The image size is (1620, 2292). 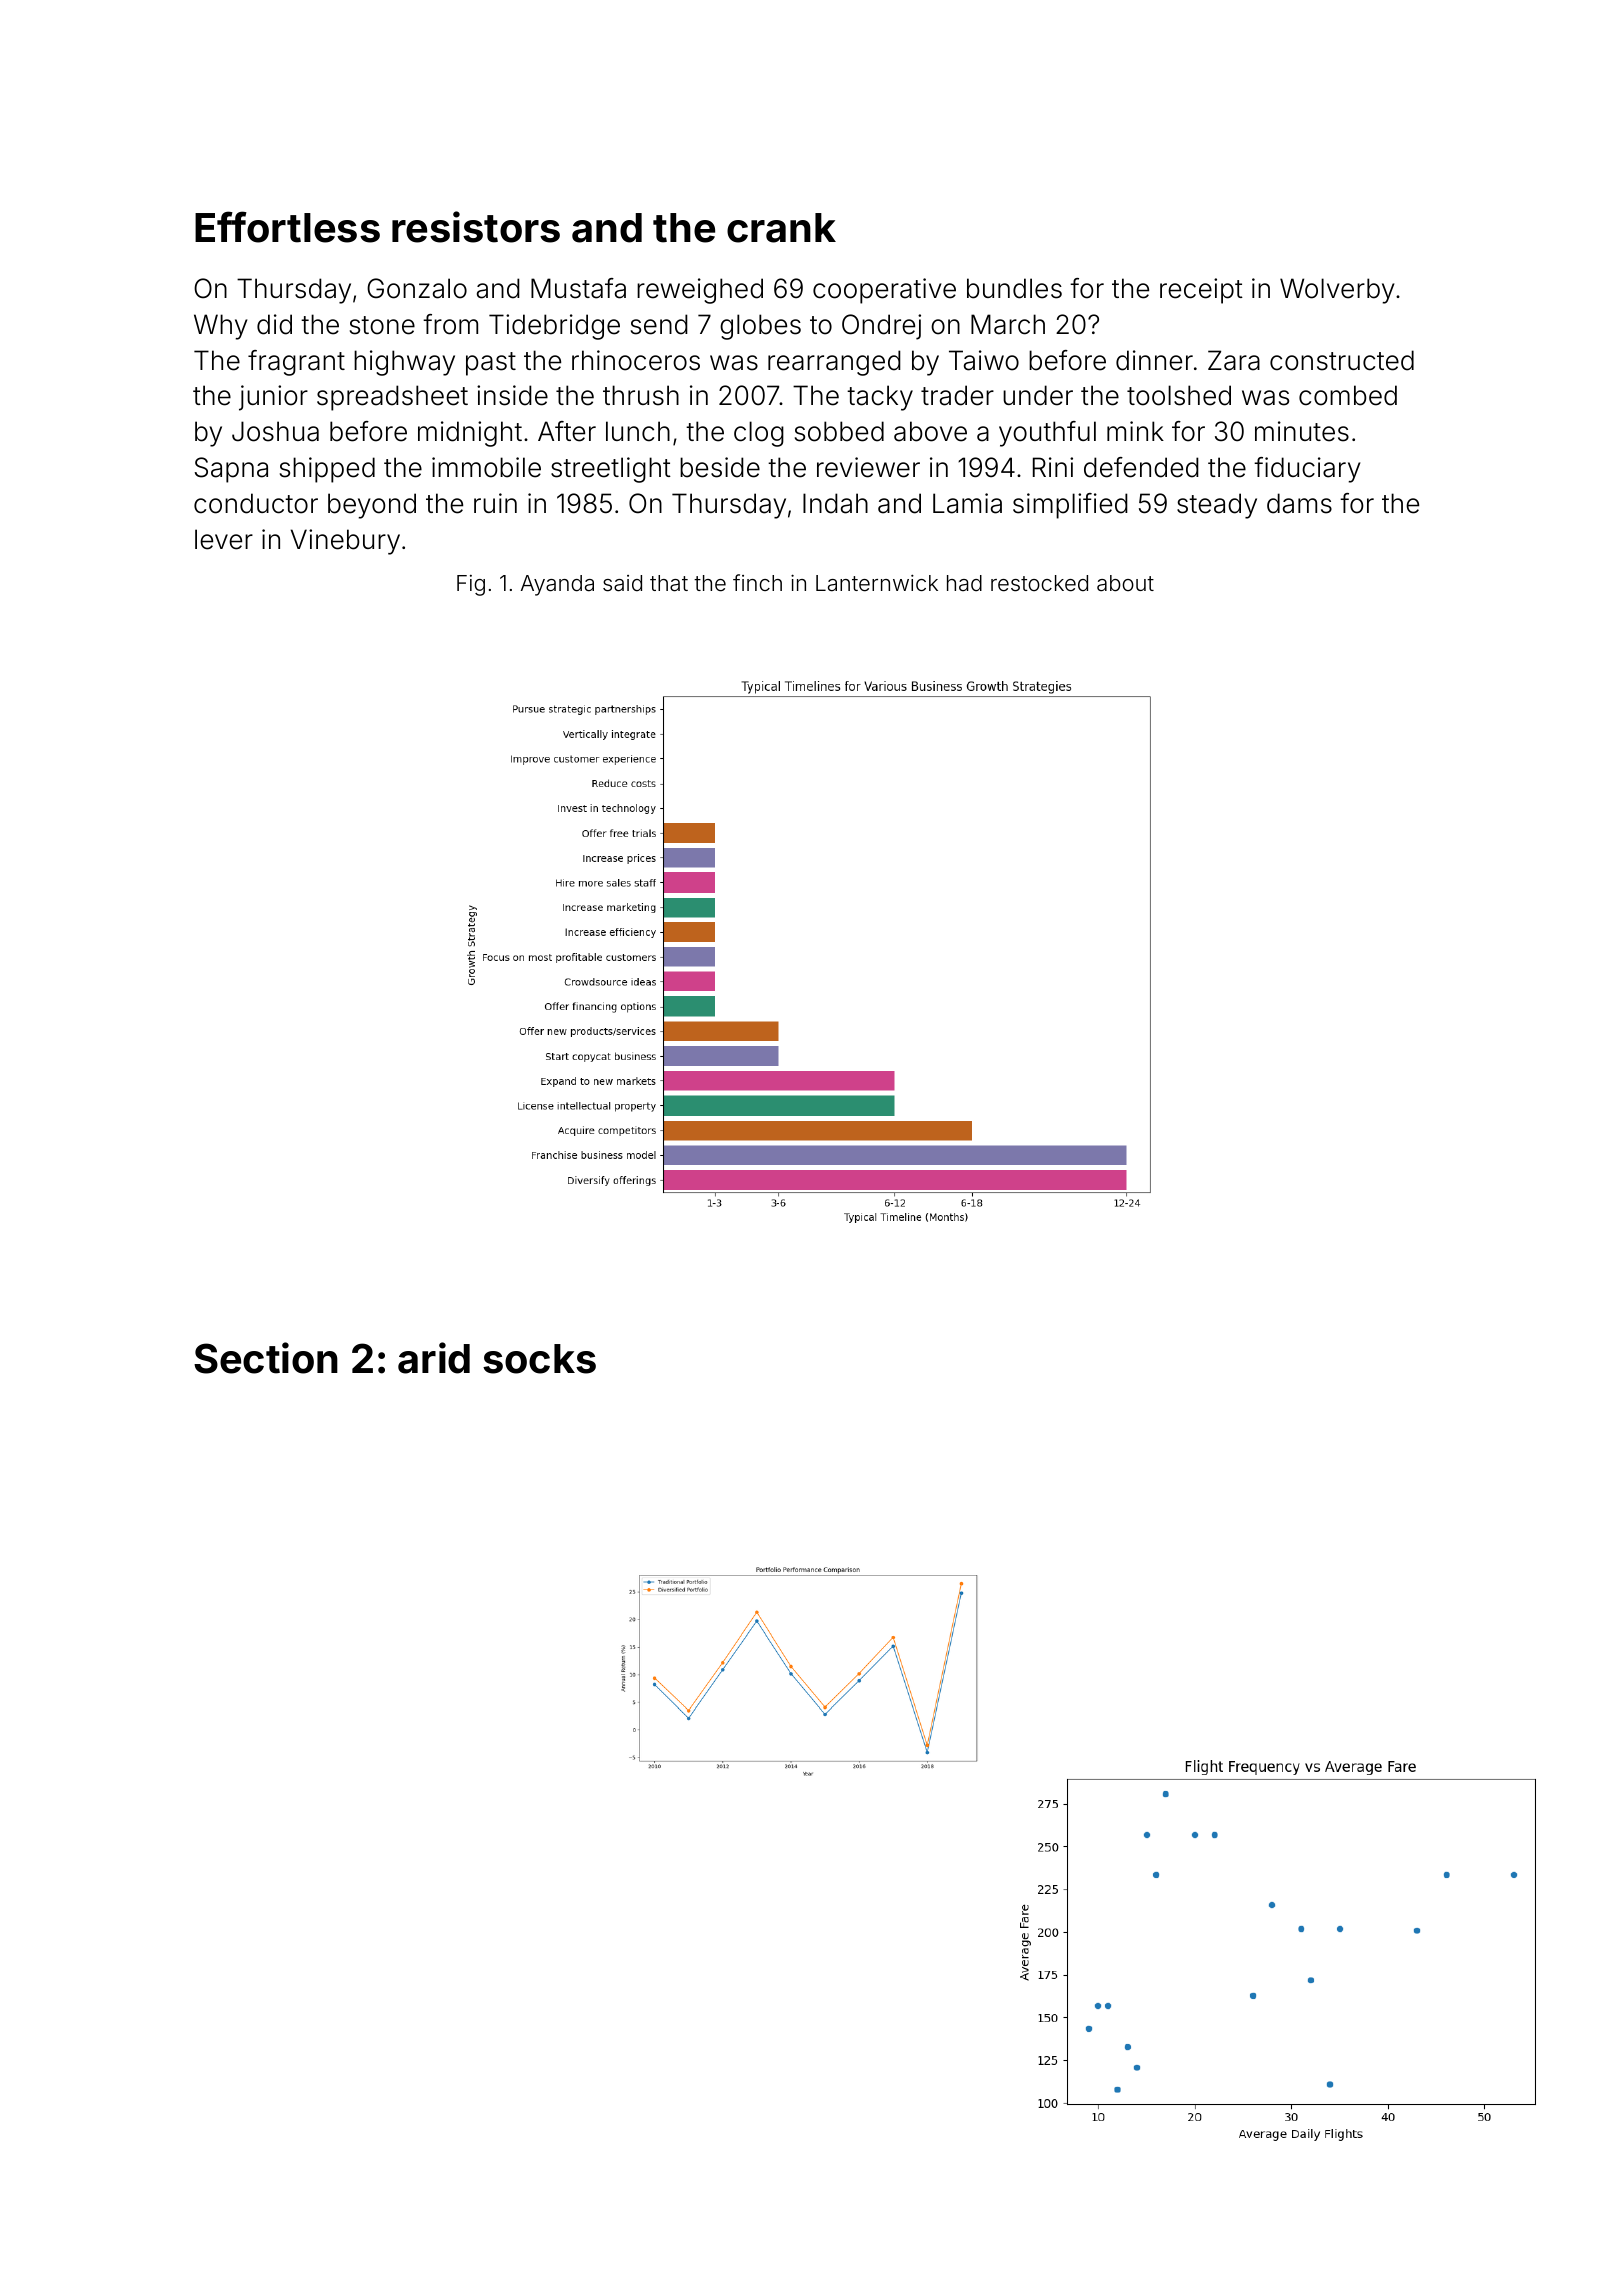 What do you see at coordinates (220, 327) in the screenshot?
I see `Why` at bounding box center [220, 327].
